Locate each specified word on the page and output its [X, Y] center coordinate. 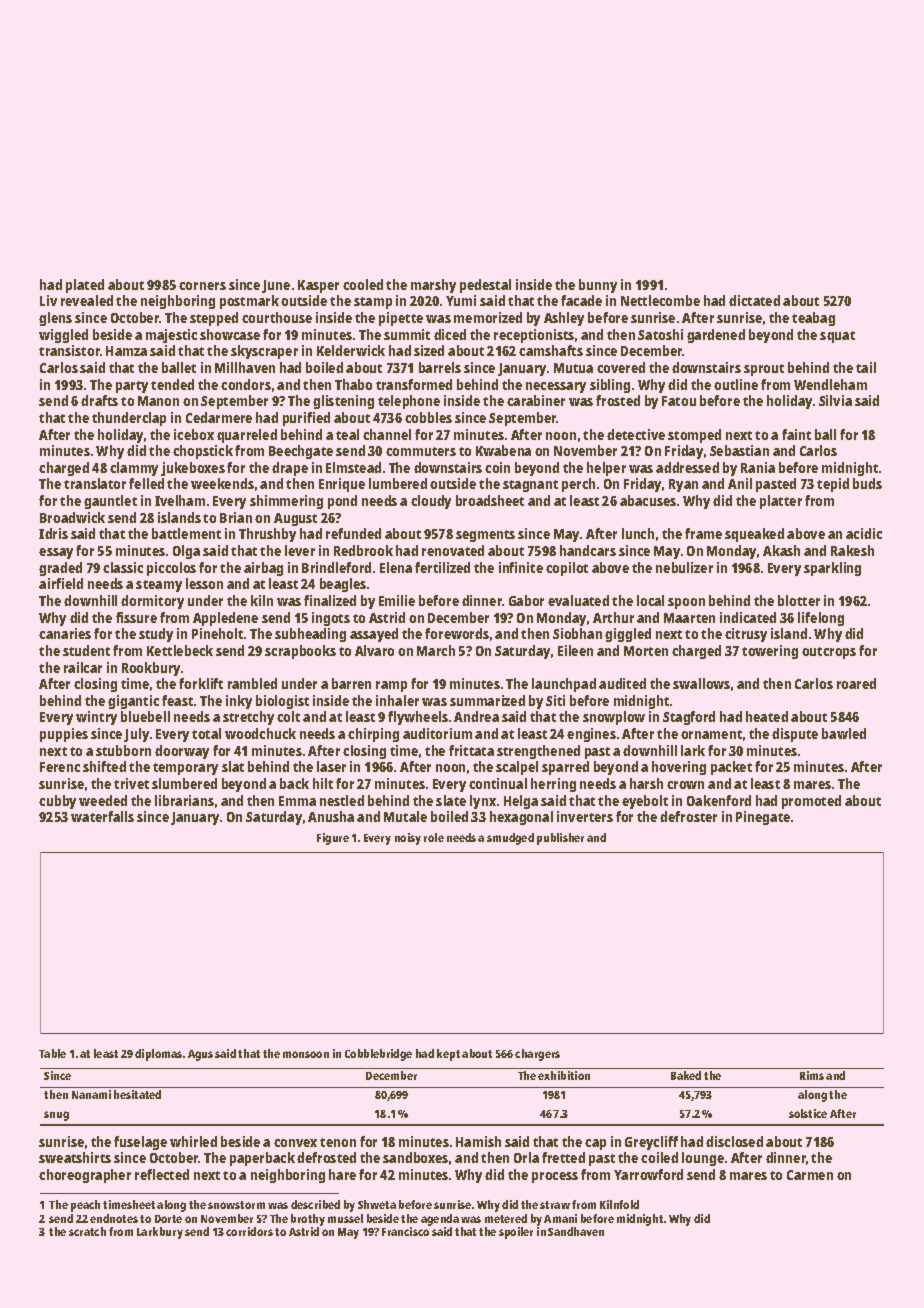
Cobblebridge [378, 1055]
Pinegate [763, 818]
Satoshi [660, 334]
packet [731, 768]
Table [52, 1053]
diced [450, 334]
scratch [87, 1231]
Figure [333, 839]
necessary [556, 387]
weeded [103, 800]
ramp [391, 686]
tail [866, 367]
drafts [99, 400]
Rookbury [151, 669]
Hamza [126, 351]
